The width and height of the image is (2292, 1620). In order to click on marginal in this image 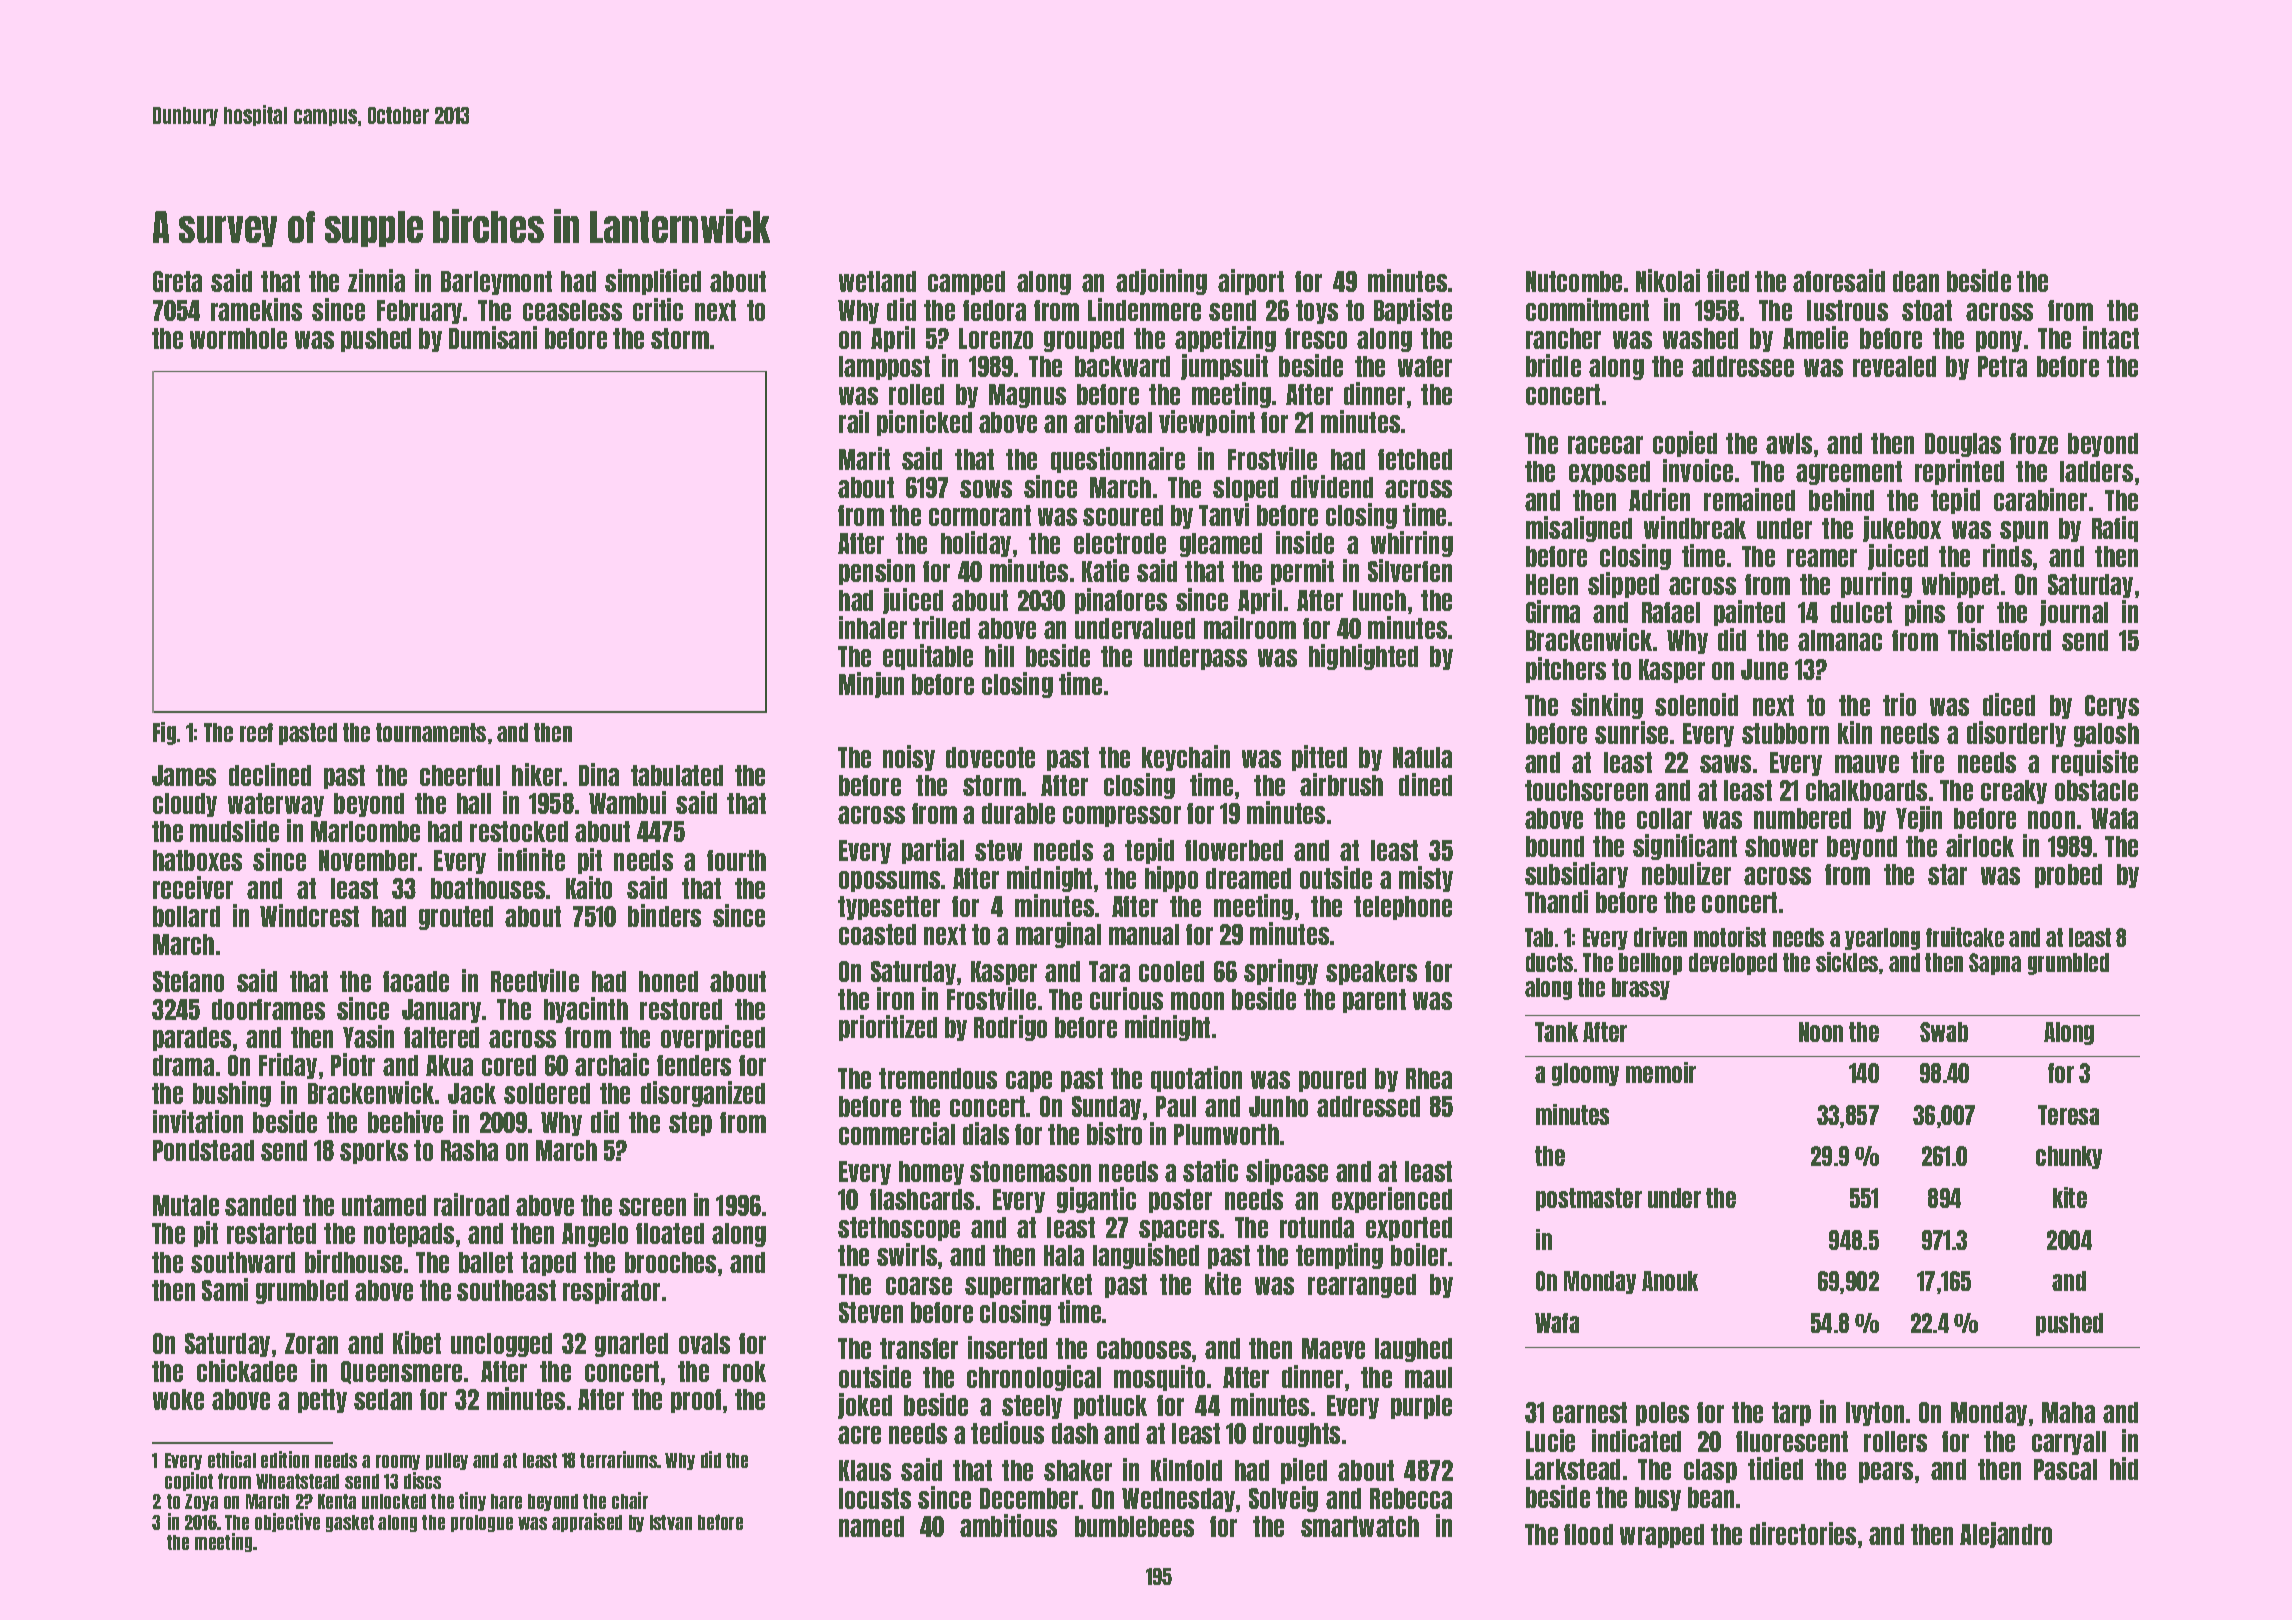, I will do `click(1058, 935)`.
